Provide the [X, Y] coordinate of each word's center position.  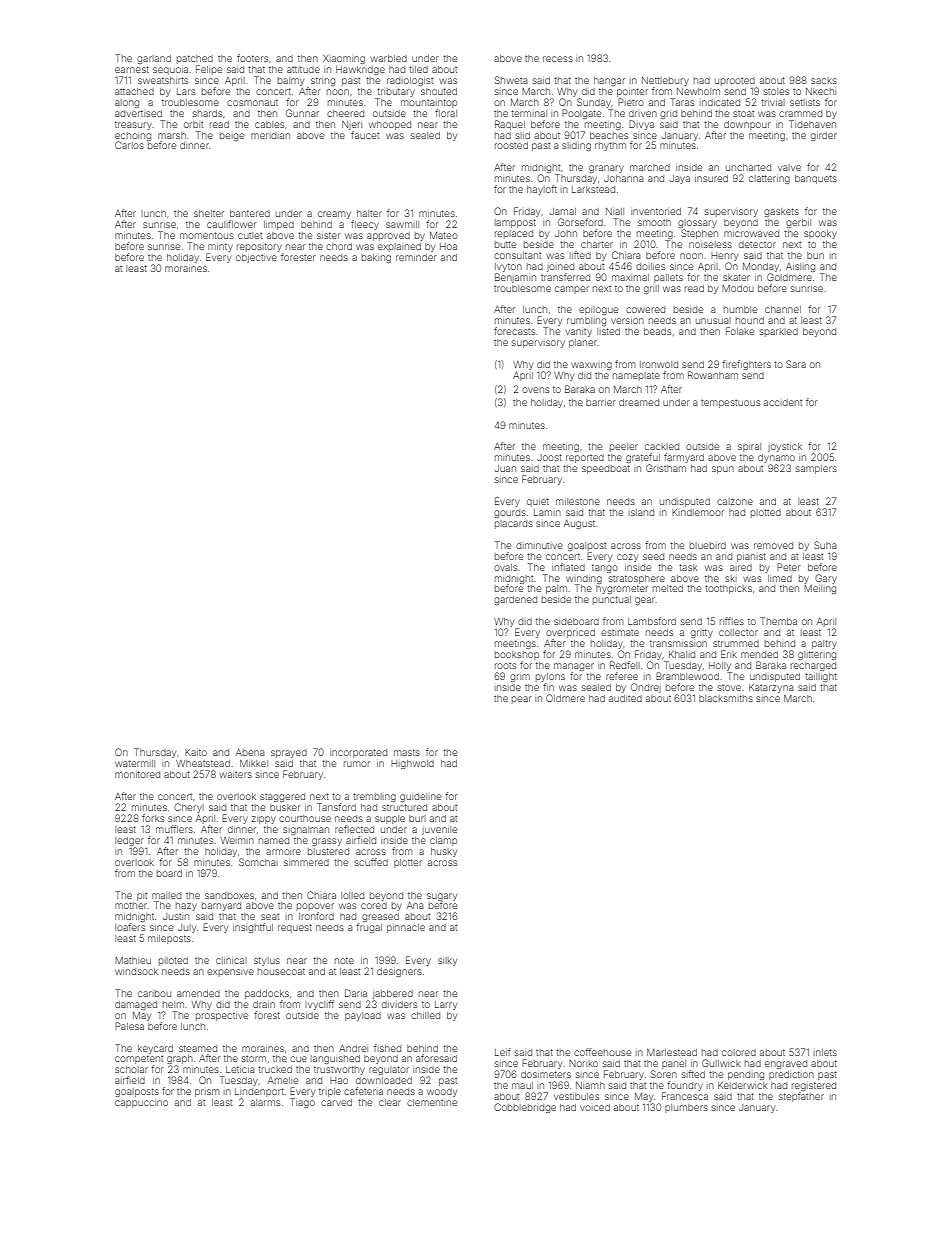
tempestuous [730, 404]
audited [625, 698]
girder [824, 136]
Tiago [302, 1103]
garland [154, 59]
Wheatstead [203, 763]
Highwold [412, 764]
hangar [609, 81]
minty [220, 247]
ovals [505, 567]
